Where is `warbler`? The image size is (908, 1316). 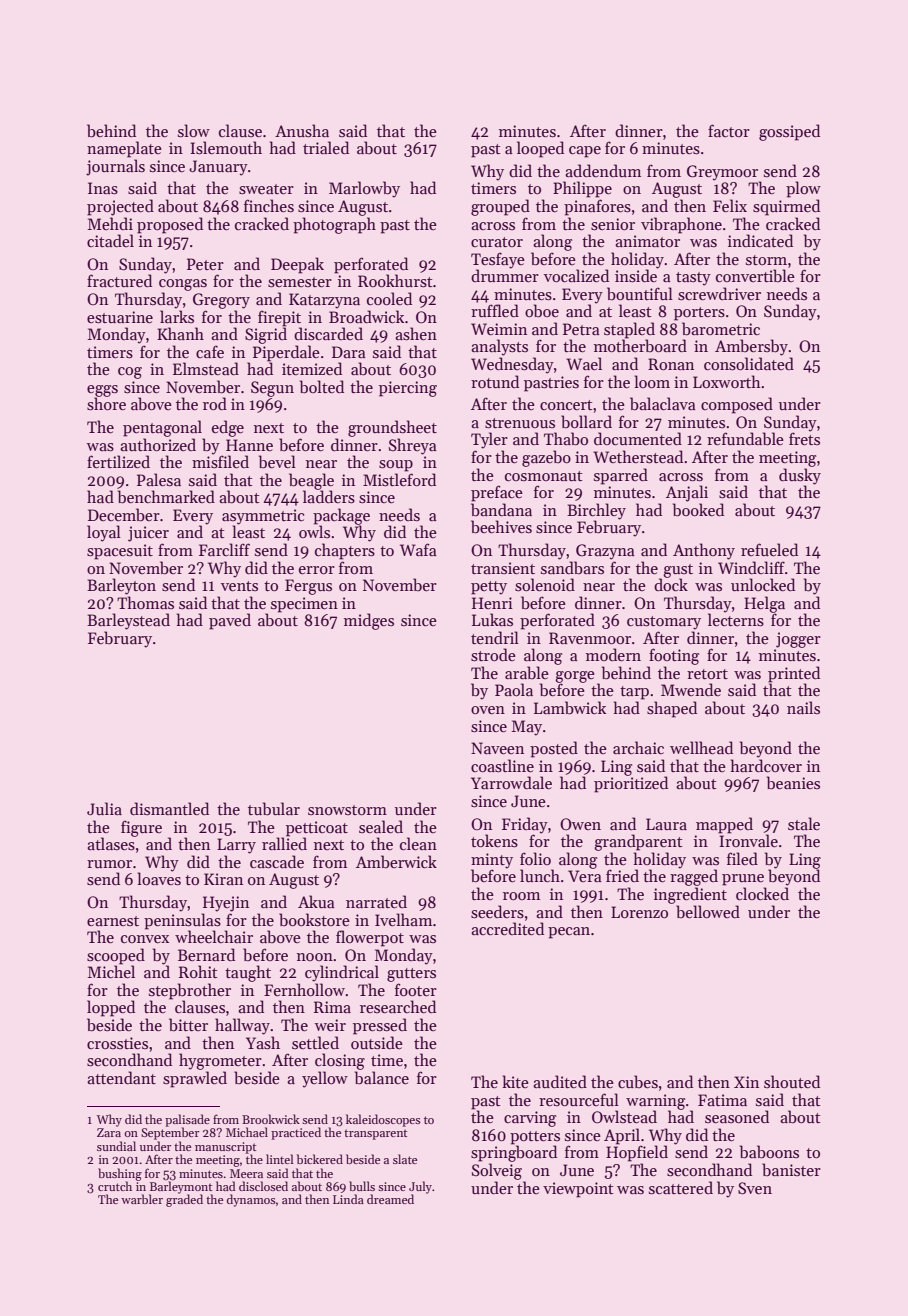
warbler is located at coordinates (142, 1199).
